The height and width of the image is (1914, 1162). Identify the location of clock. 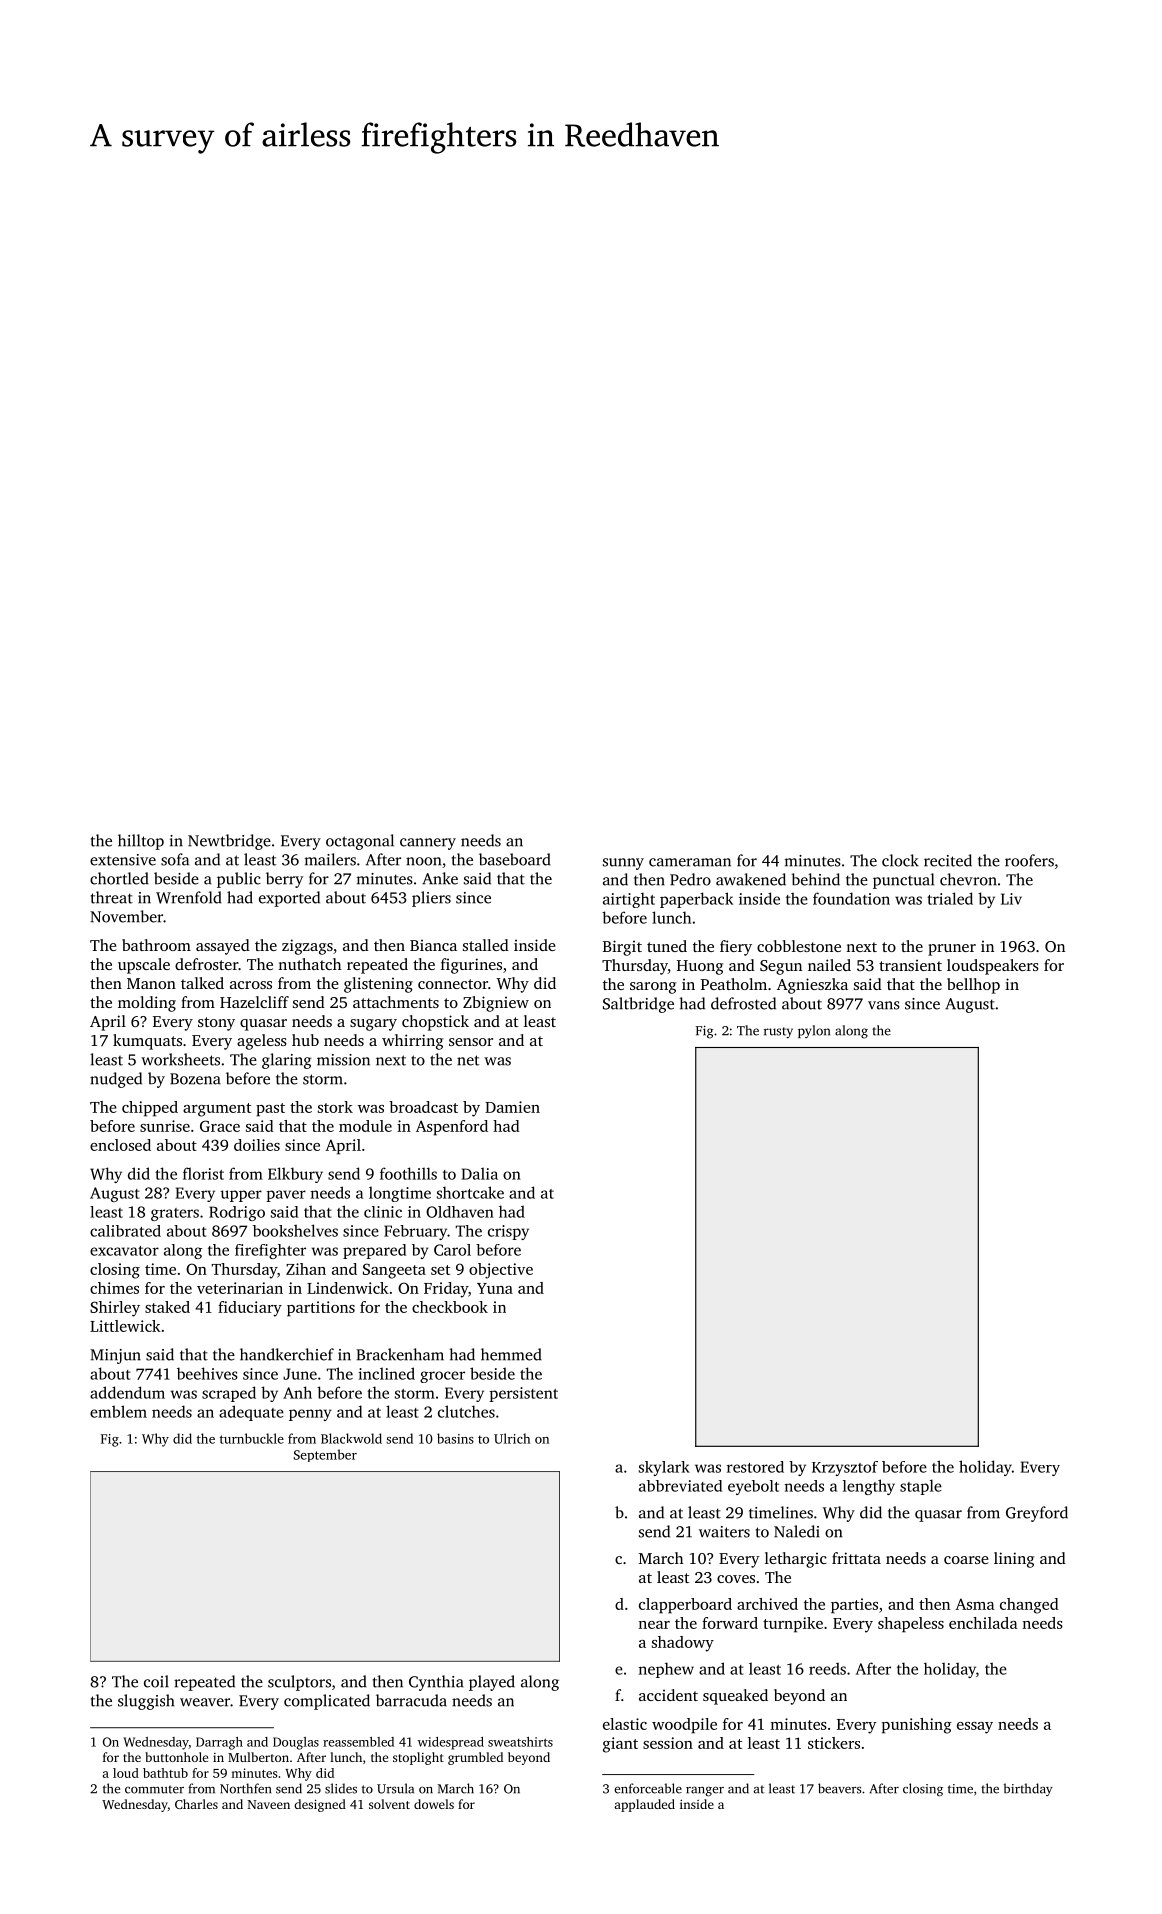
(900, 860).
